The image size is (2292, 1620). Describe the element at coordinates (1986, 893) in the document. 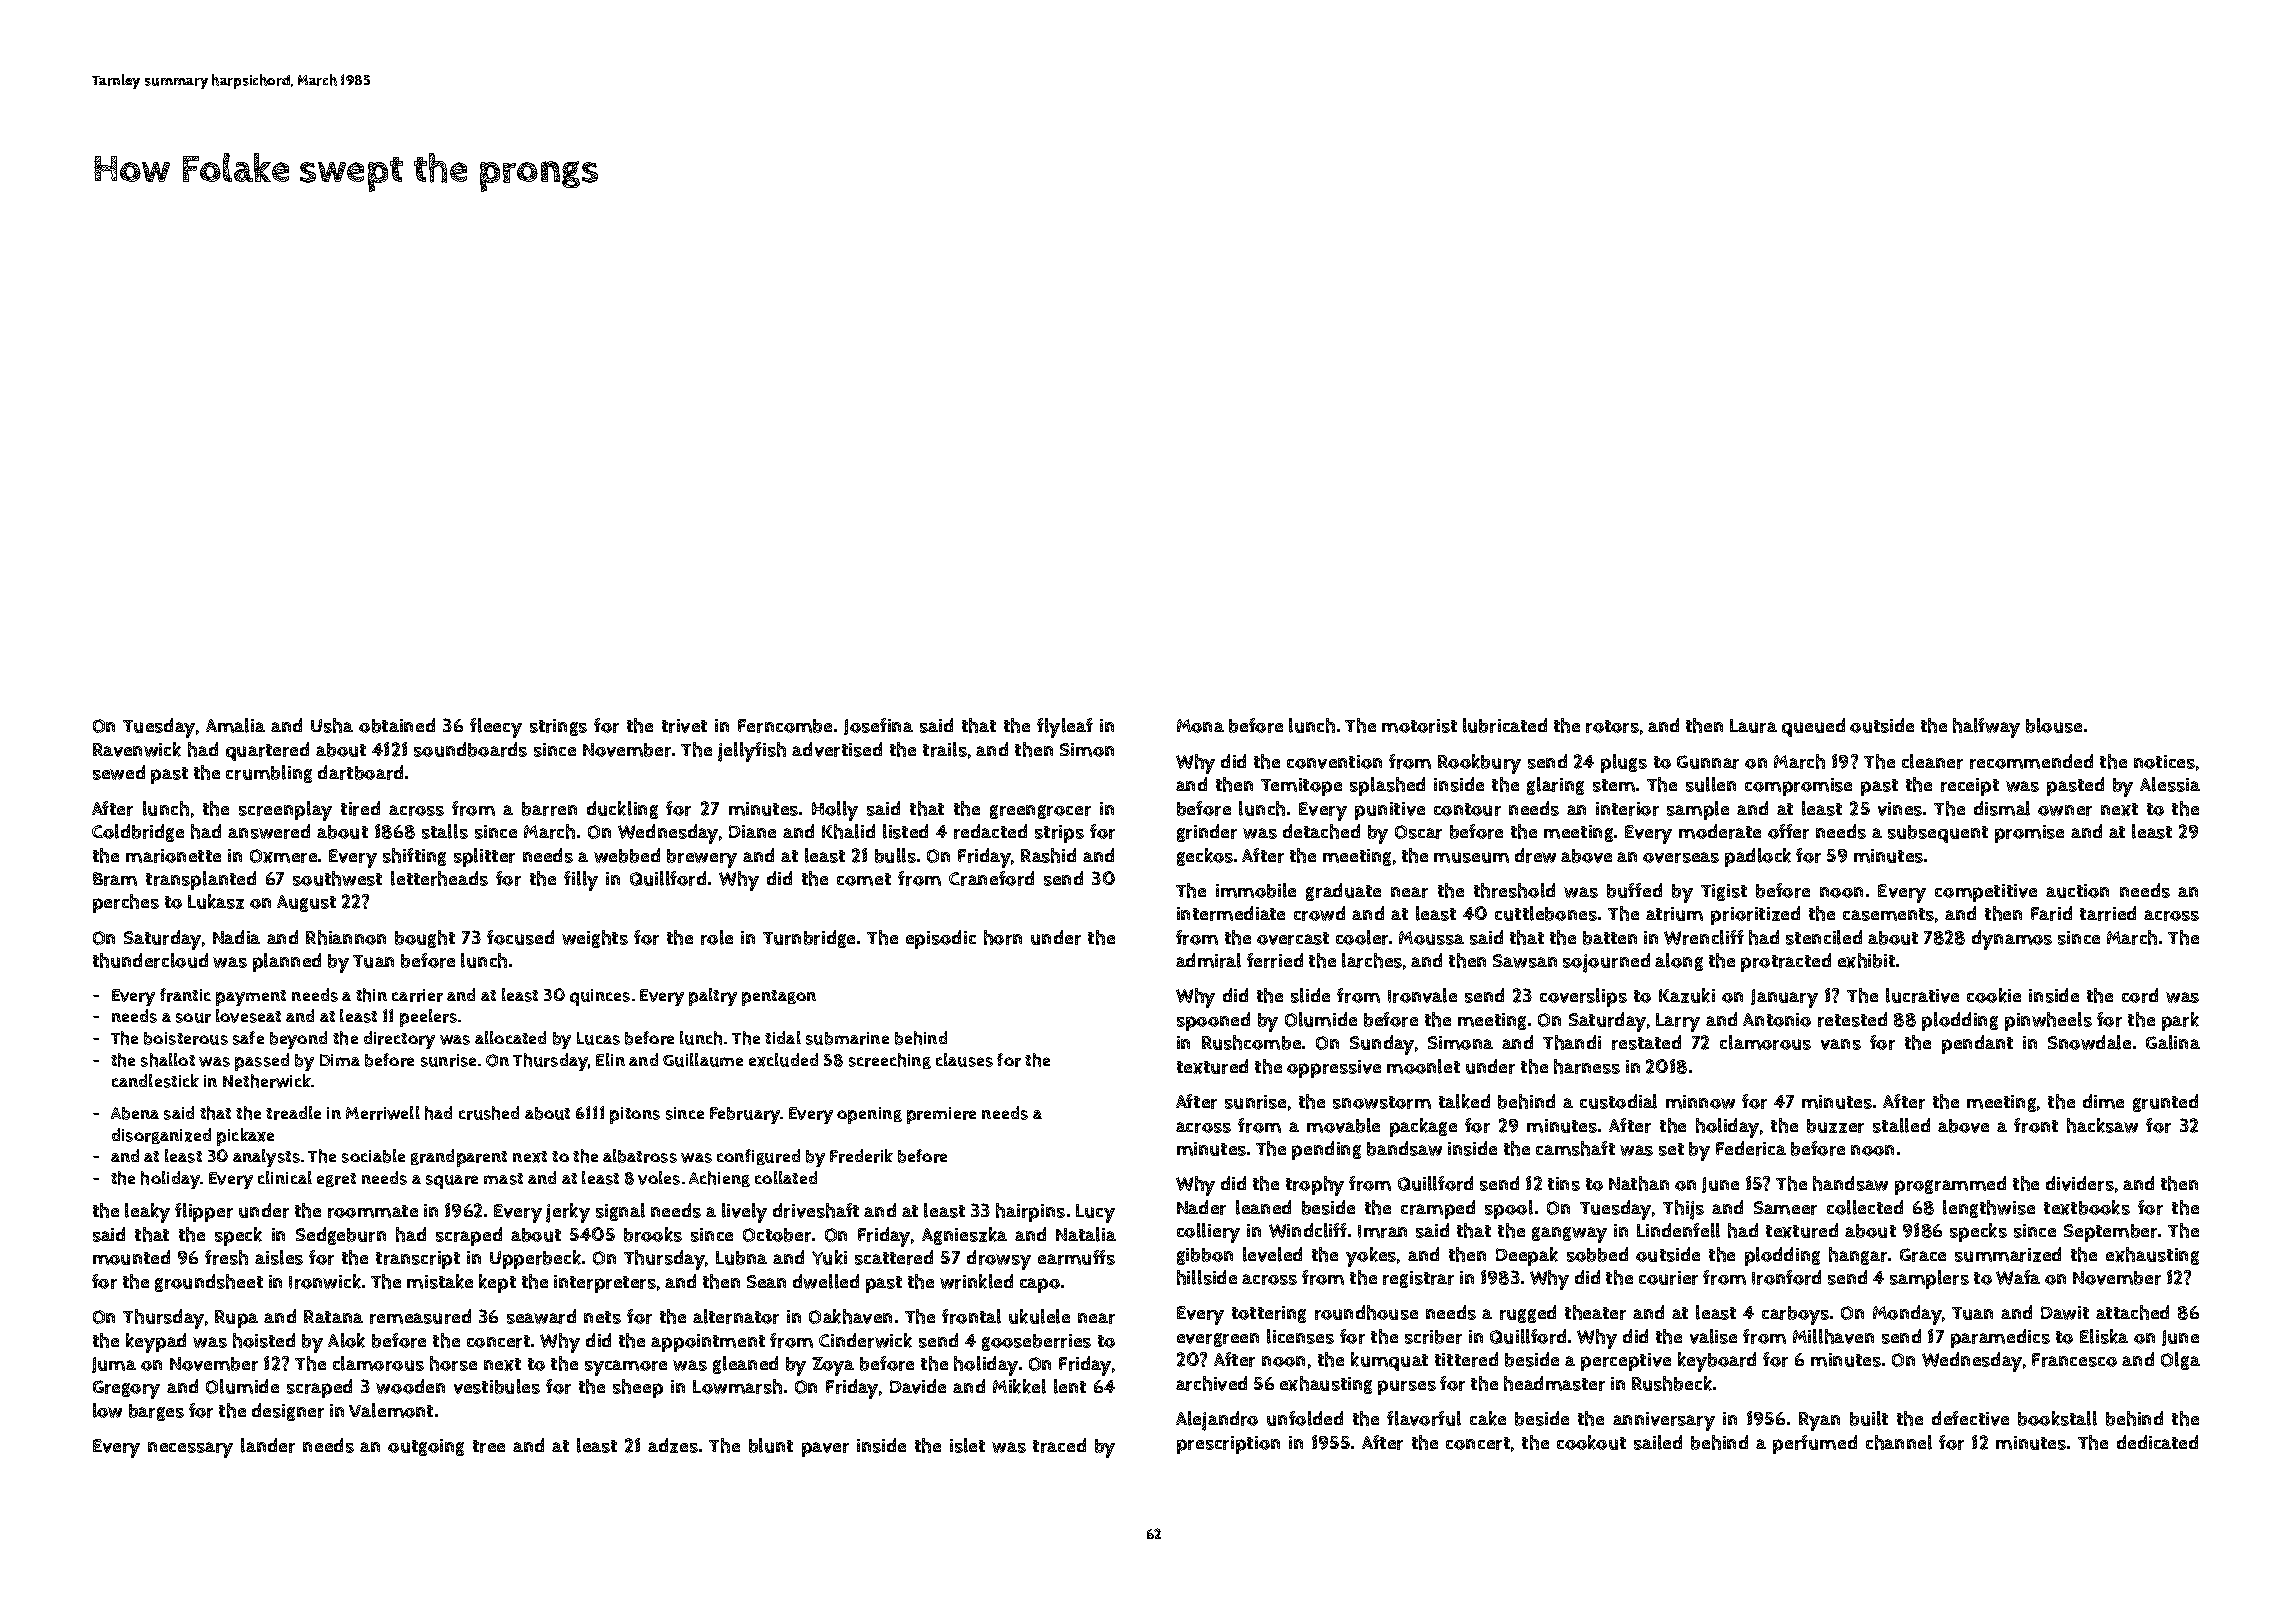

I see `competitive` at that location.
